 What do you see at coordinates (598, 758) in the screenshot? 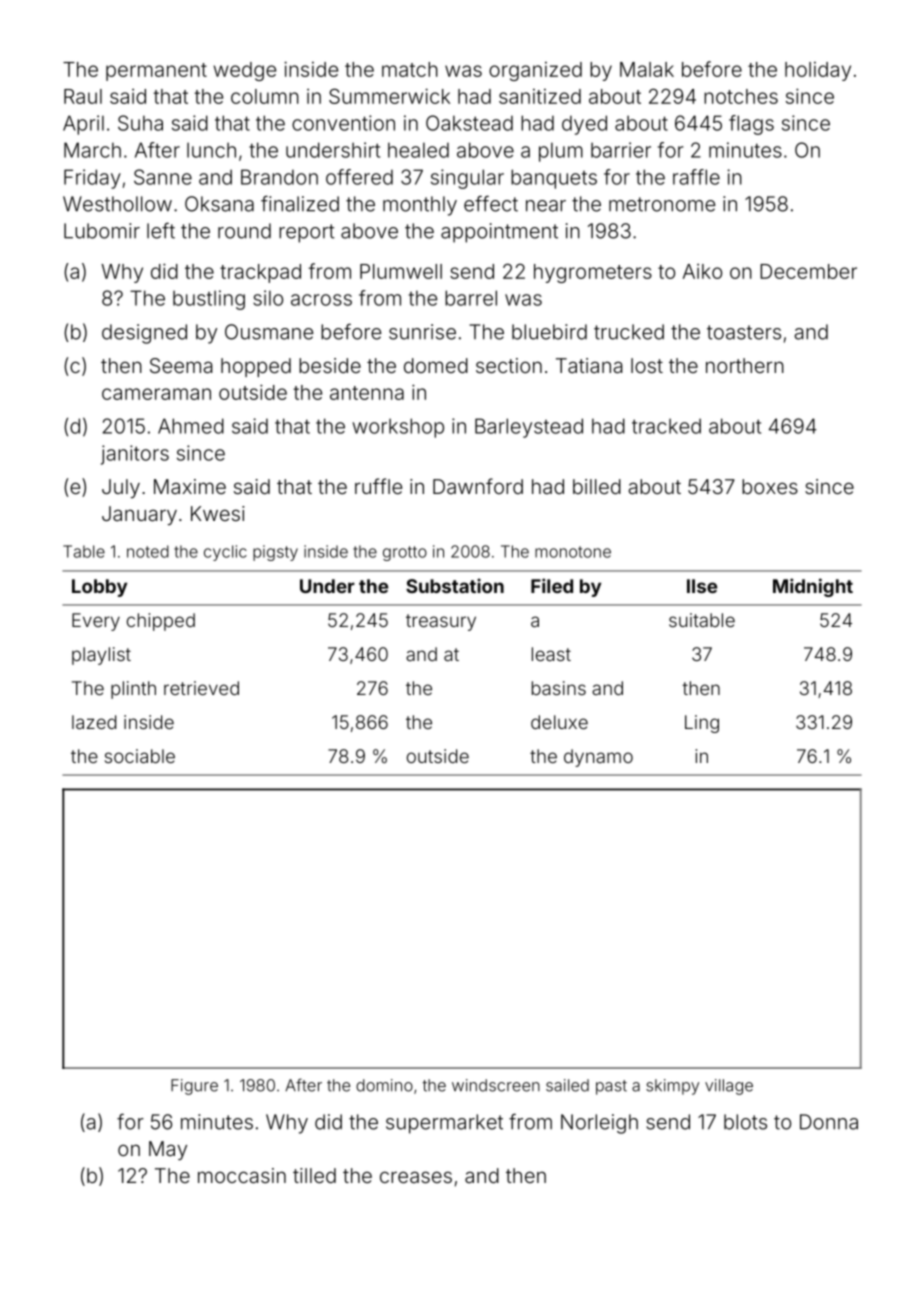
I see `dynamo` at bounding box center [598, 758].
